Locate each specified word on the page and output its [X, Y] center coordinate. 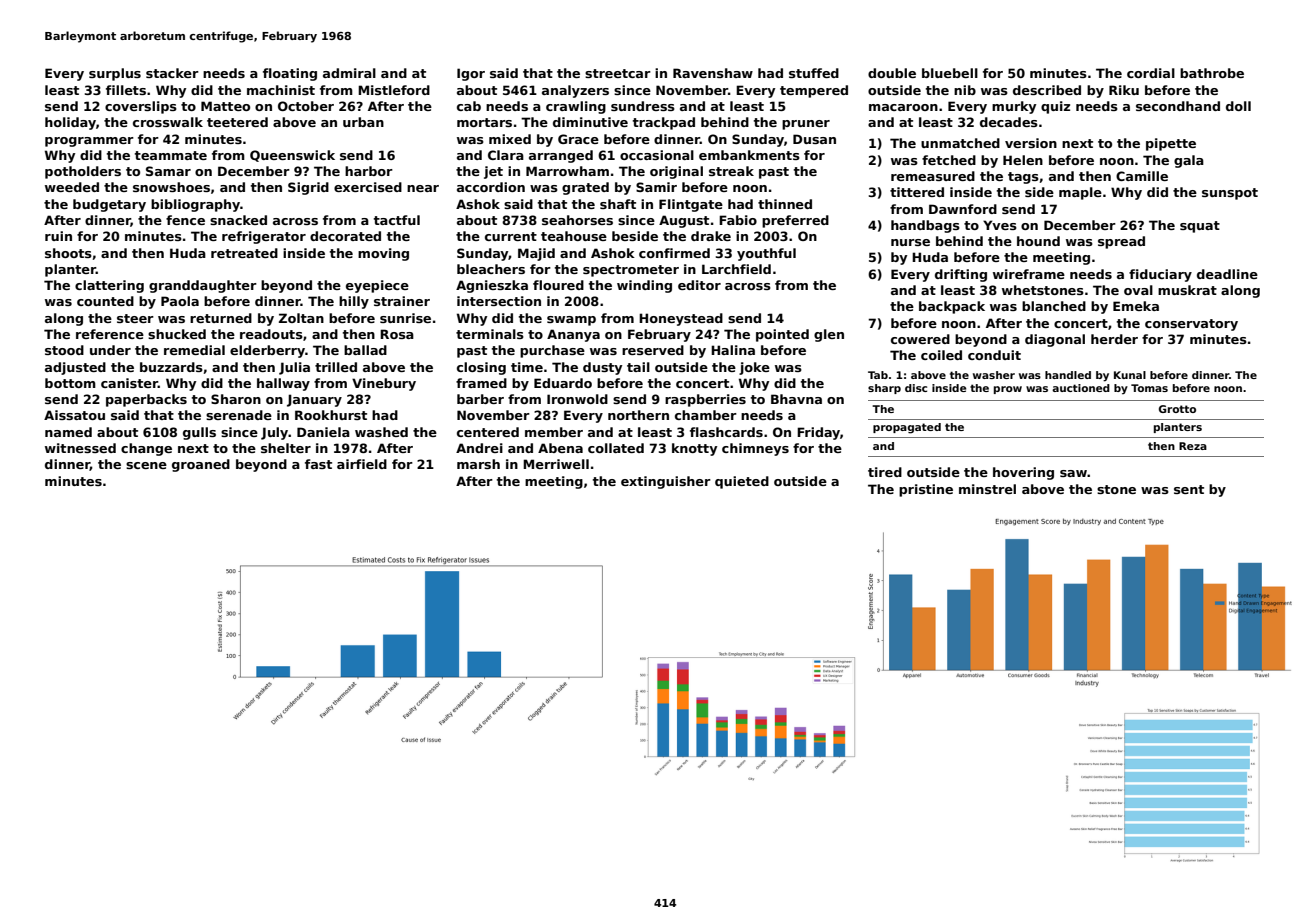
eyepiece [377, 286]
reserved [653, 350]
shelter [286, 448]
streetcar [618, 73]
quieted [742, 482]
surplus [115, 74]
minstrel [987, 489]
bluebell [950, 73]
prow [1008, 390]
